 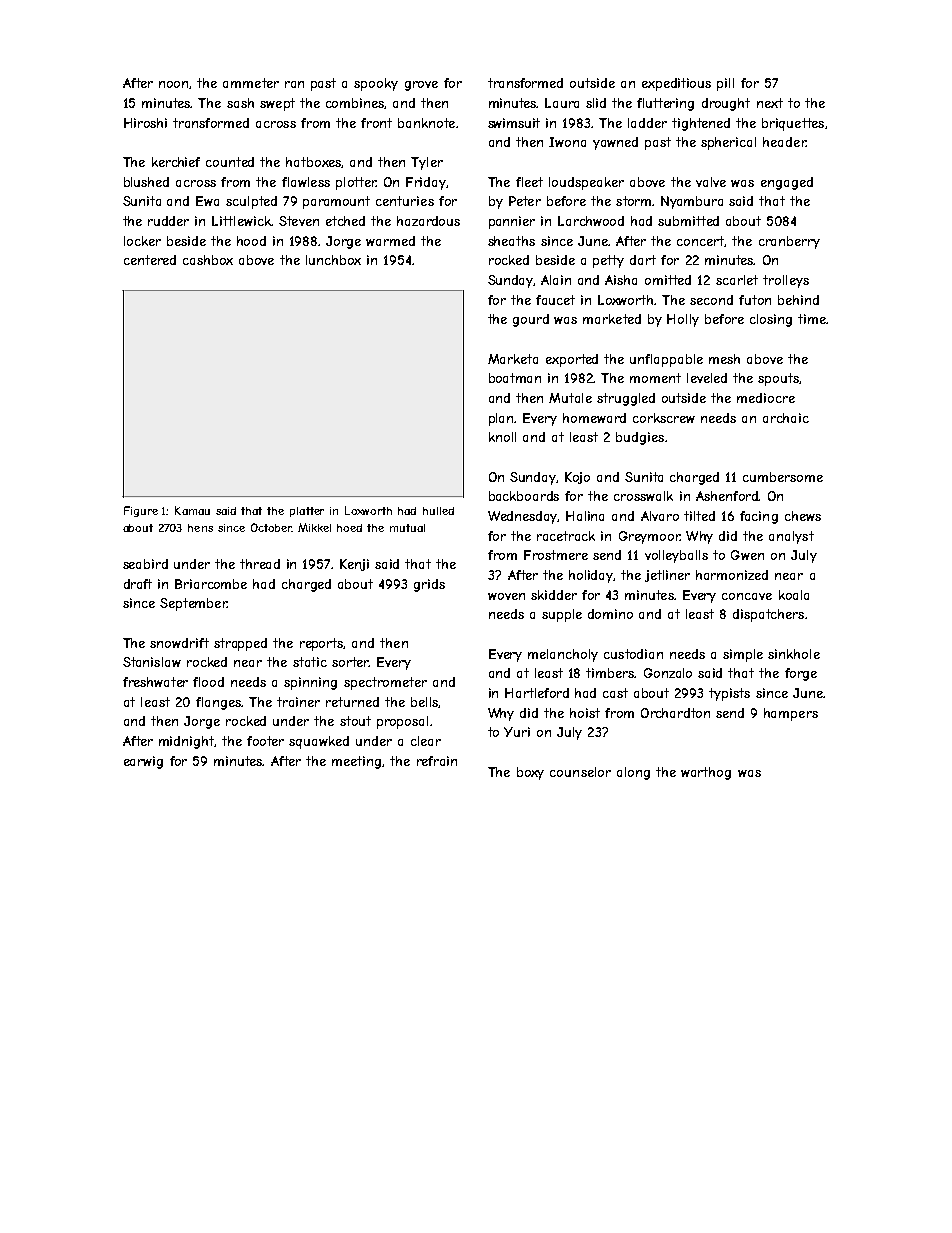 I want to click on platter, so click(x=307, y=512).
